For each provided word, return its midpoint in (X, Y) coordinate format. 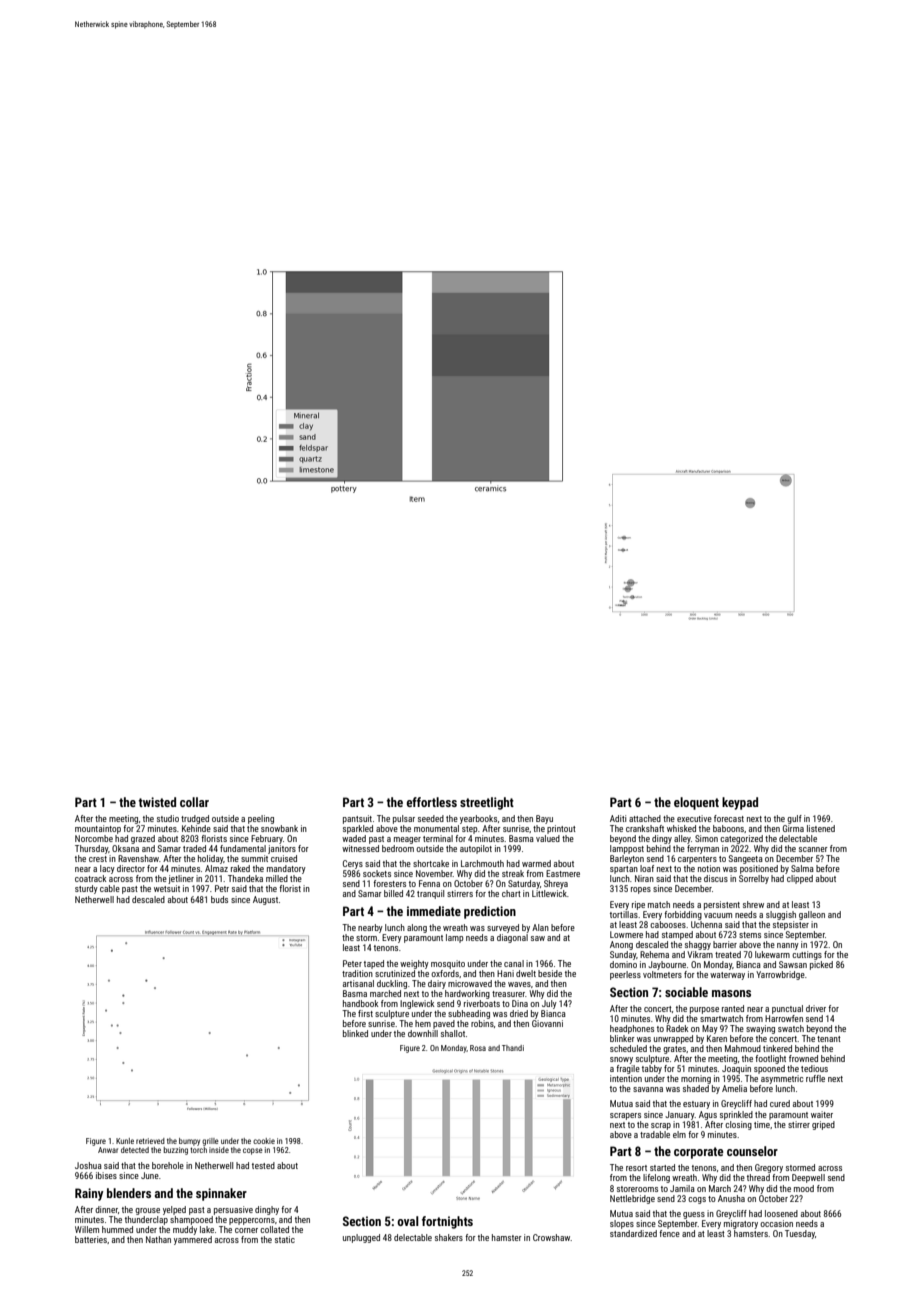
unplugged (361, 1238)
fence (669, 1233)
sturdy (86, 889)
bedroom (398, 848)
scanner (813, 849)
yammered (193, 1240)
